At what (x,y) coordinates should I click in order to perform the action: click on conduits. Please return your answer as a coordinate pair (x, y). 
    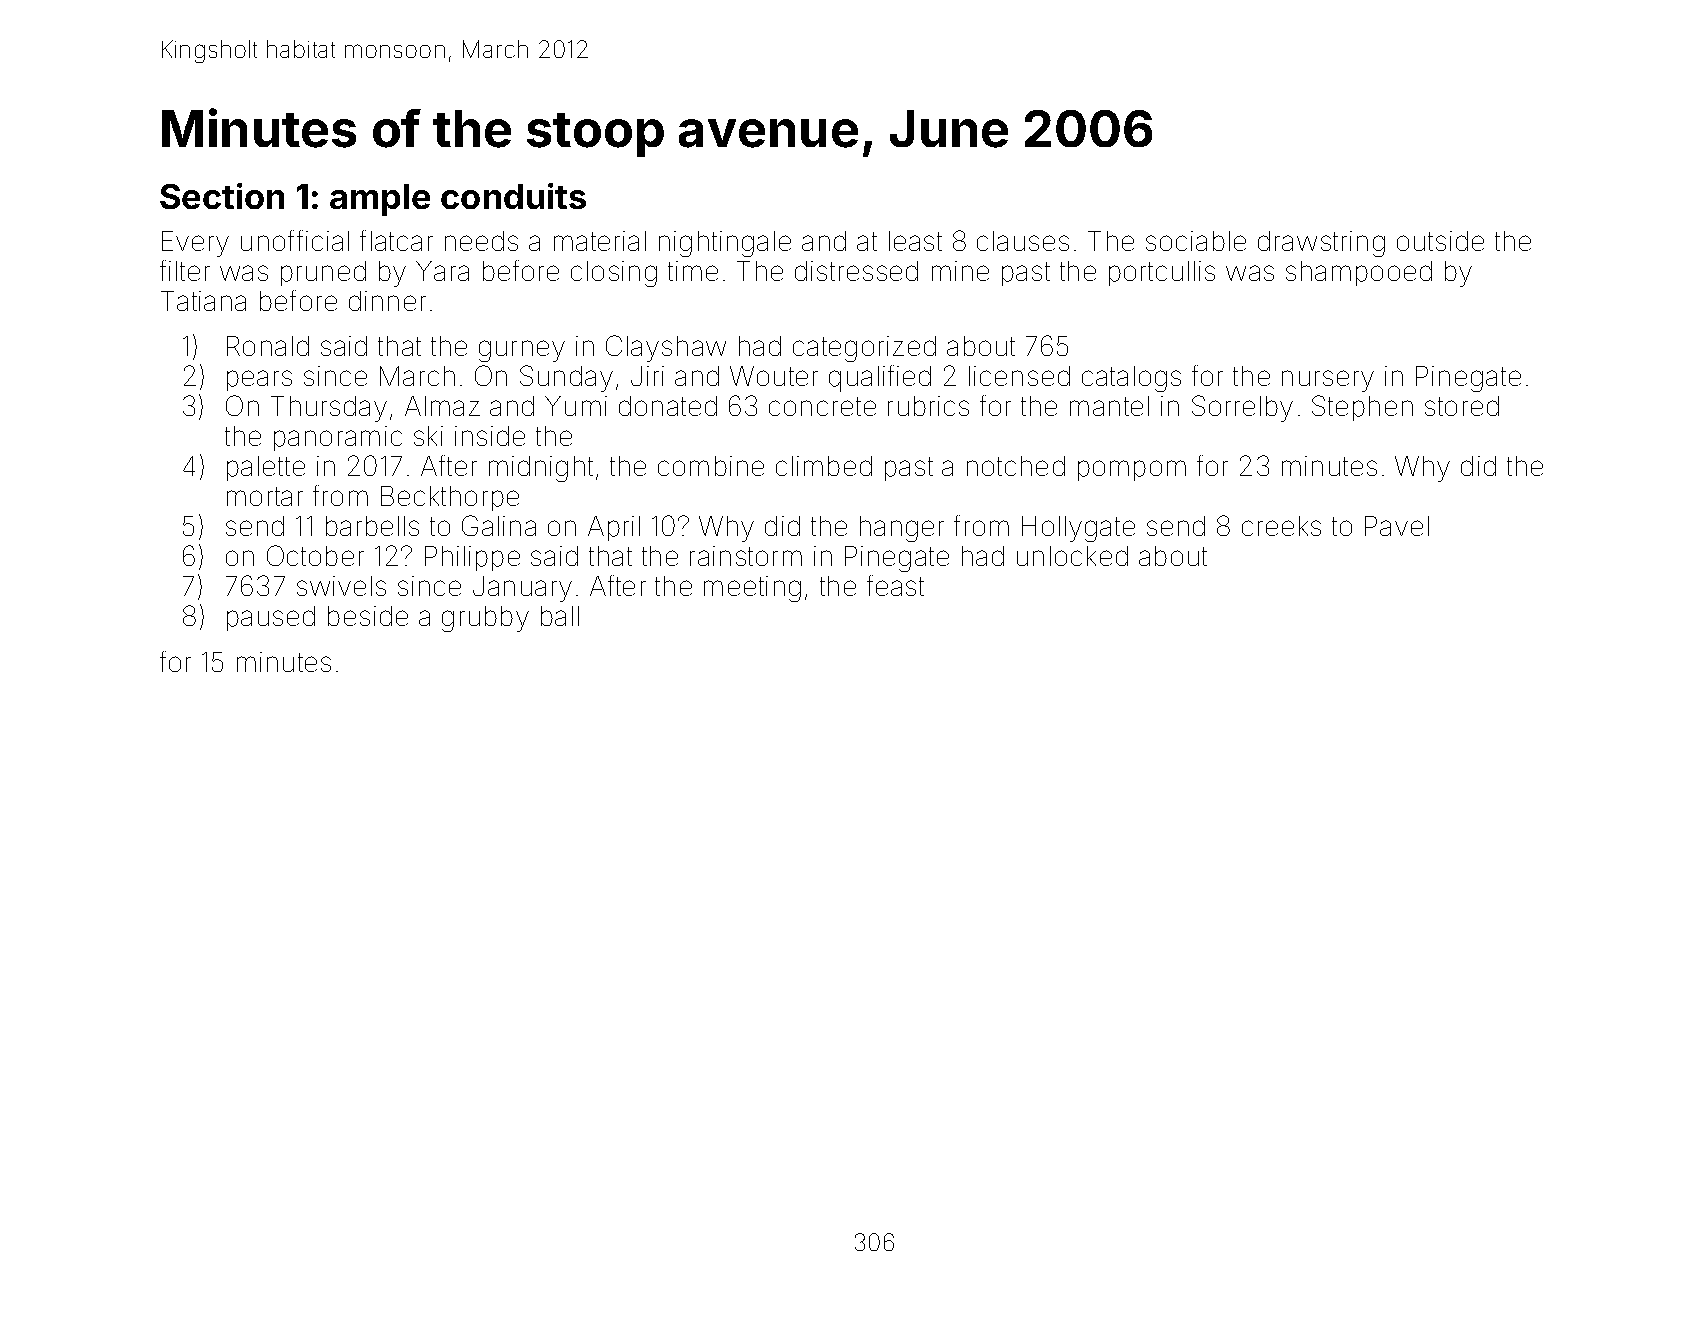
    Looking at the image, I should click on (513, 196).
